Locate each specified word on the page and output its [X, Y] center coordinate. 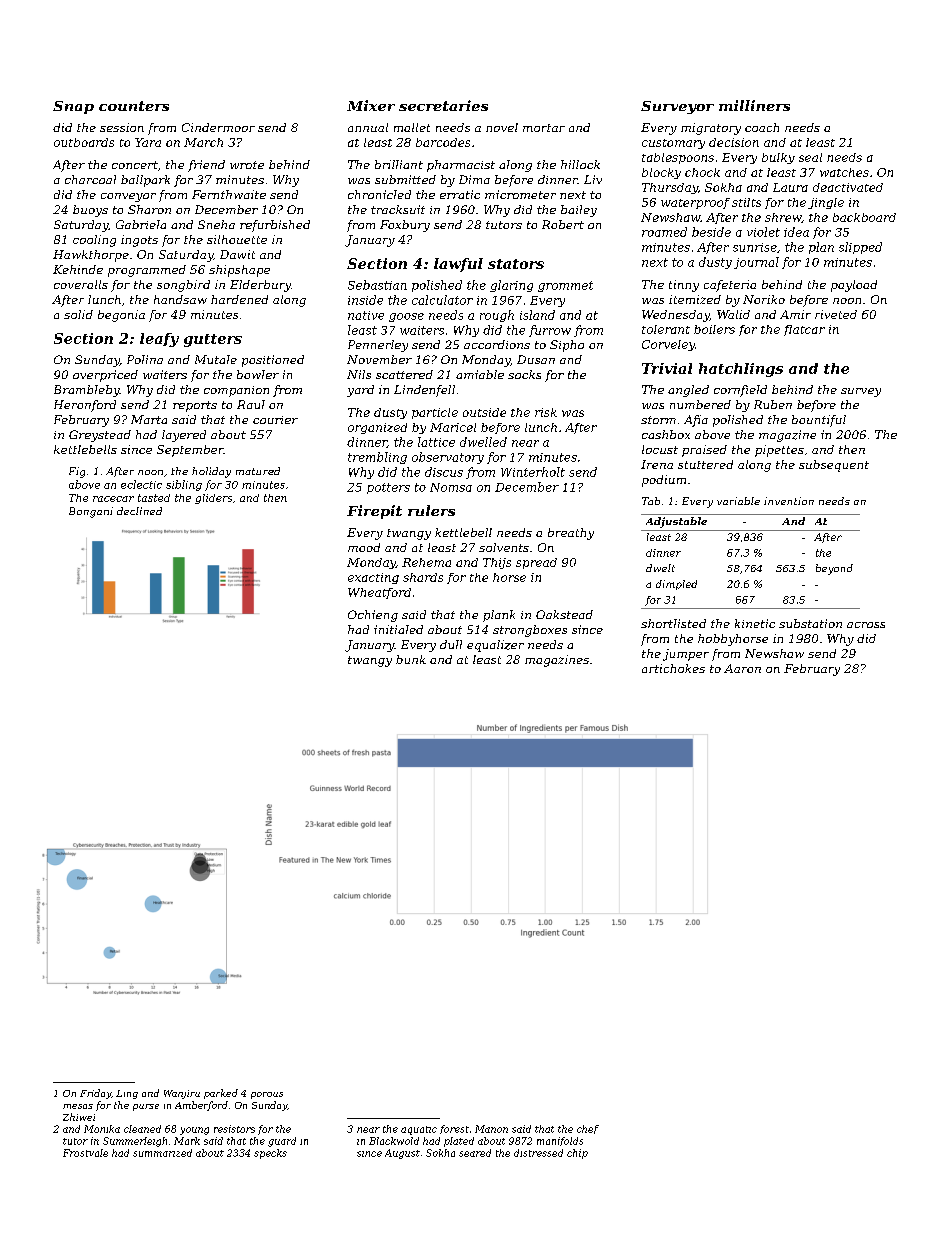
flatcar [804, 330]
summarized [162, 1153]
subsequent [834, 466]
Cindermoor [218, 127]
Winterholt [533, 472]
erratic [460, 194]
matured [258, 471]
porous [267, 1095]
